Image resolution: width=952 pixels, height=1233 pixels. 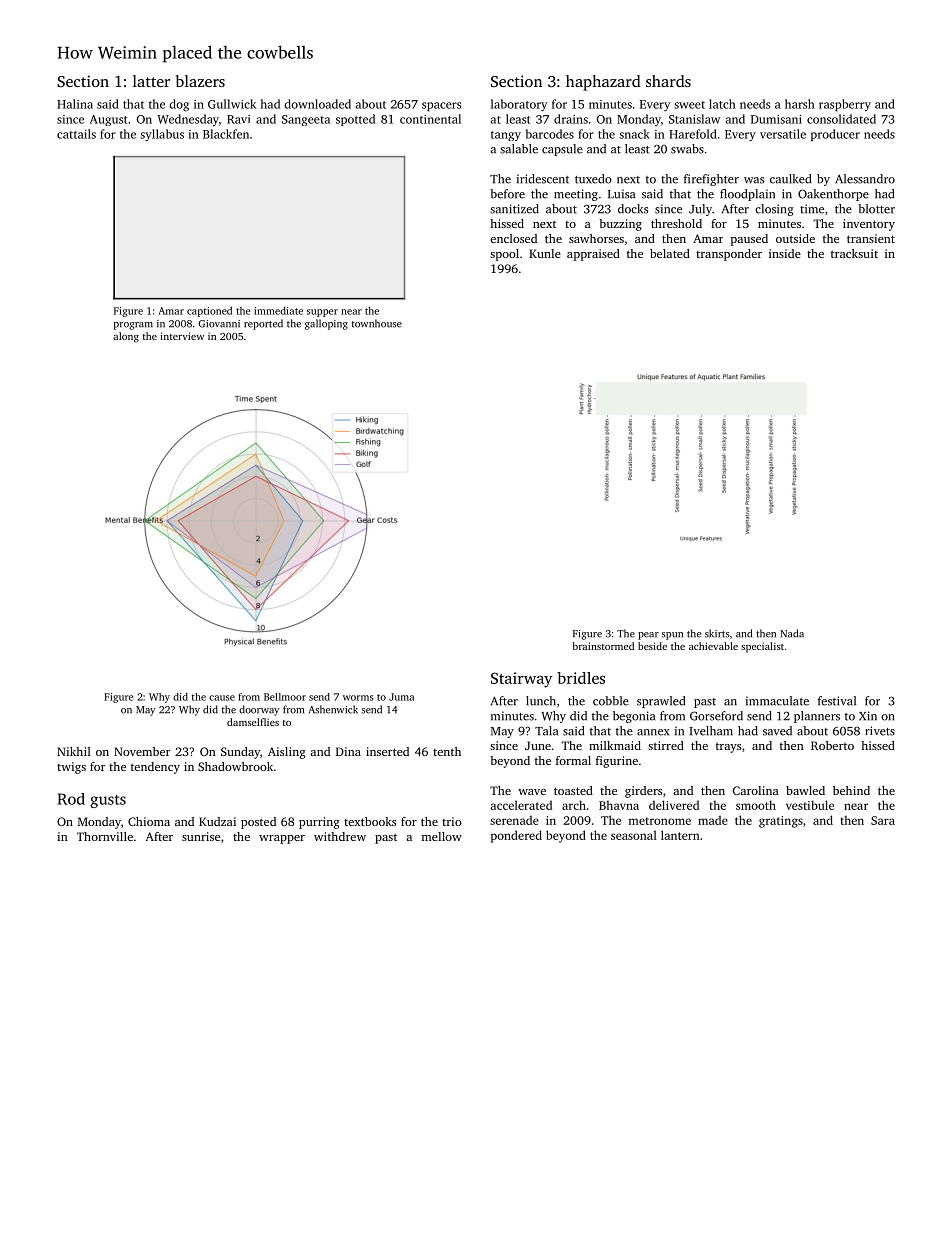 I want to click on latter, so click(x=151, y=81).
